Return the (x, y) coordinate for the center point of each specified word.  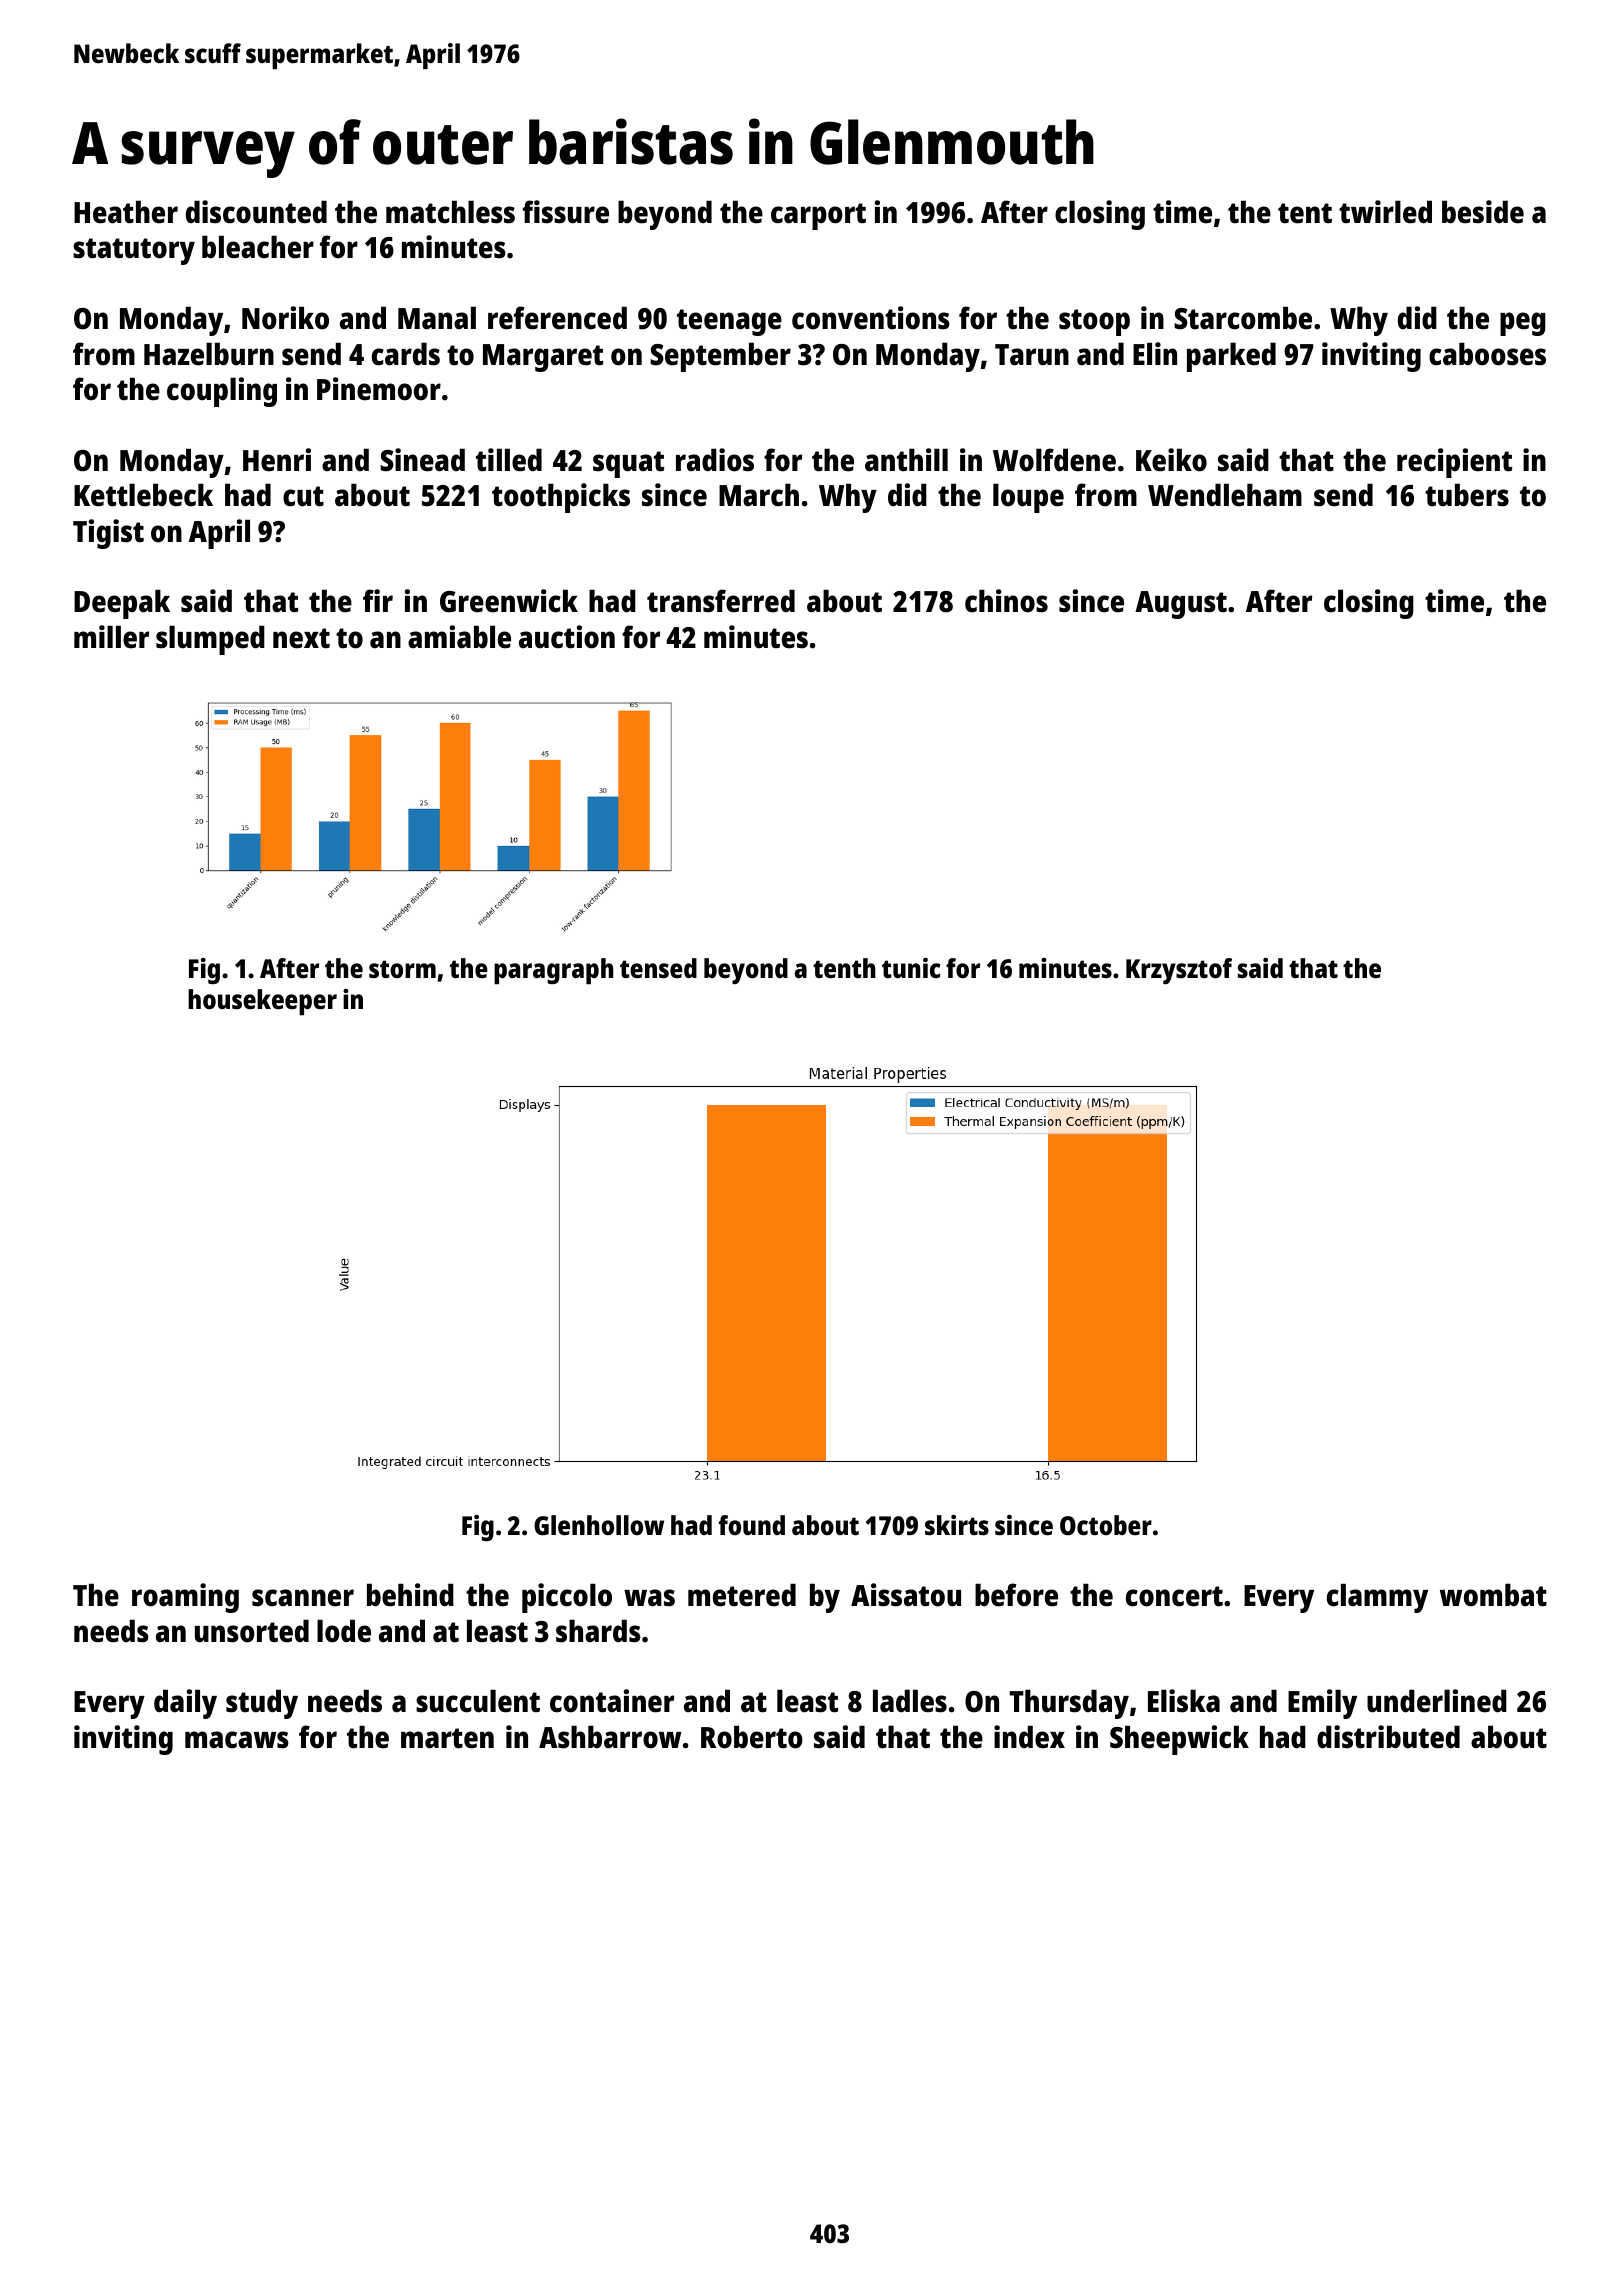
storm (402, 969)
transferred (721, 601)
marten (447, 1738)
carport (818, 216)
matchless (450, 212)
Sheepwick (1179, 1740)
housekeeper (262, 1002)
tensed (658, 968)
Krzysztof (1179, 971)
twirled (1385, 212)
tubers (1467, 495)
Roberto (752, 1737)
